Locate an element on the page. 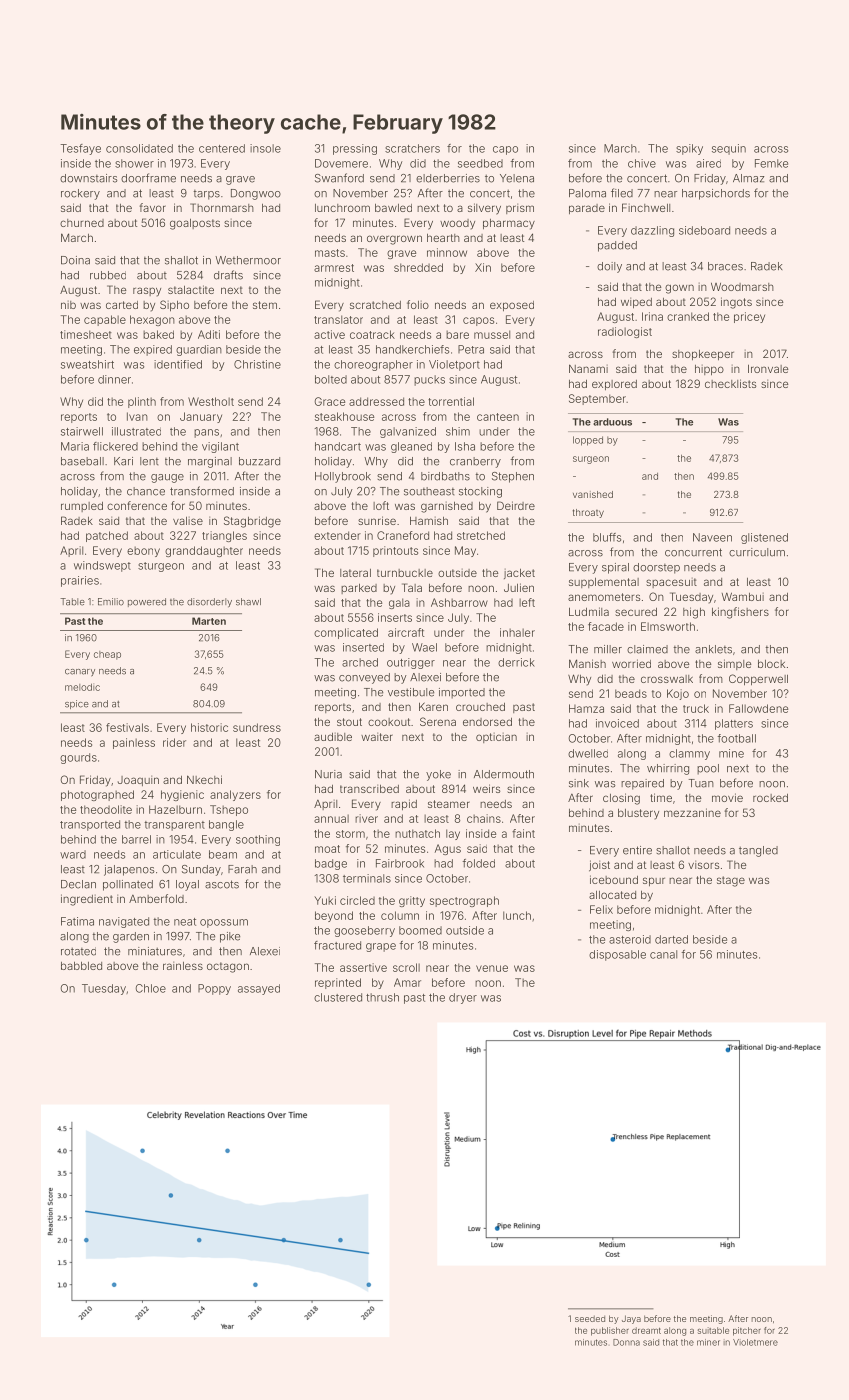 This document has height=1400, width=849. Declan is located at coordinates (78, 884).
